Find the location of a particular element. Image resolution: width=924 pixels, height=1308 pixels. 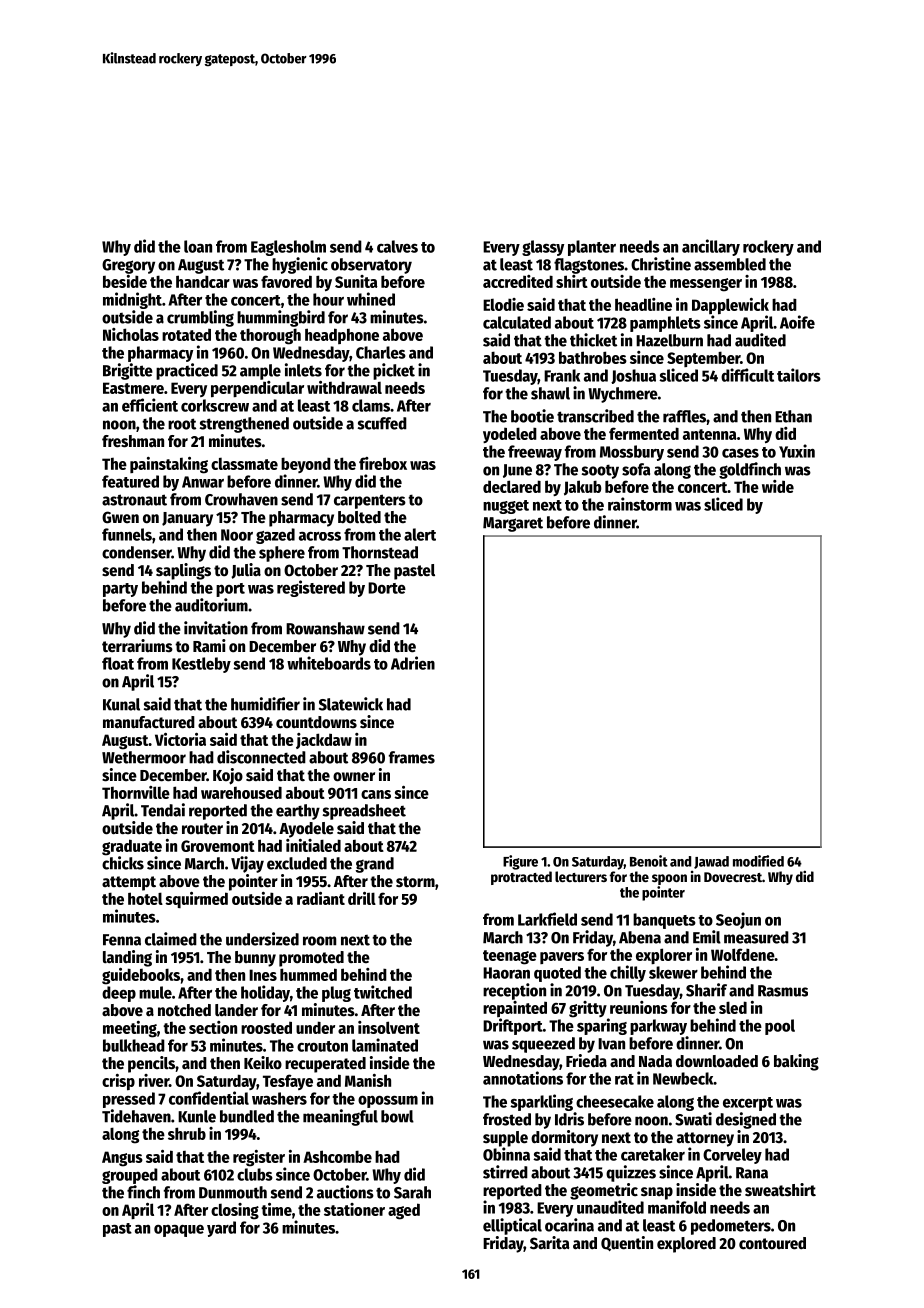

float is located at coordinates (118, 663).
